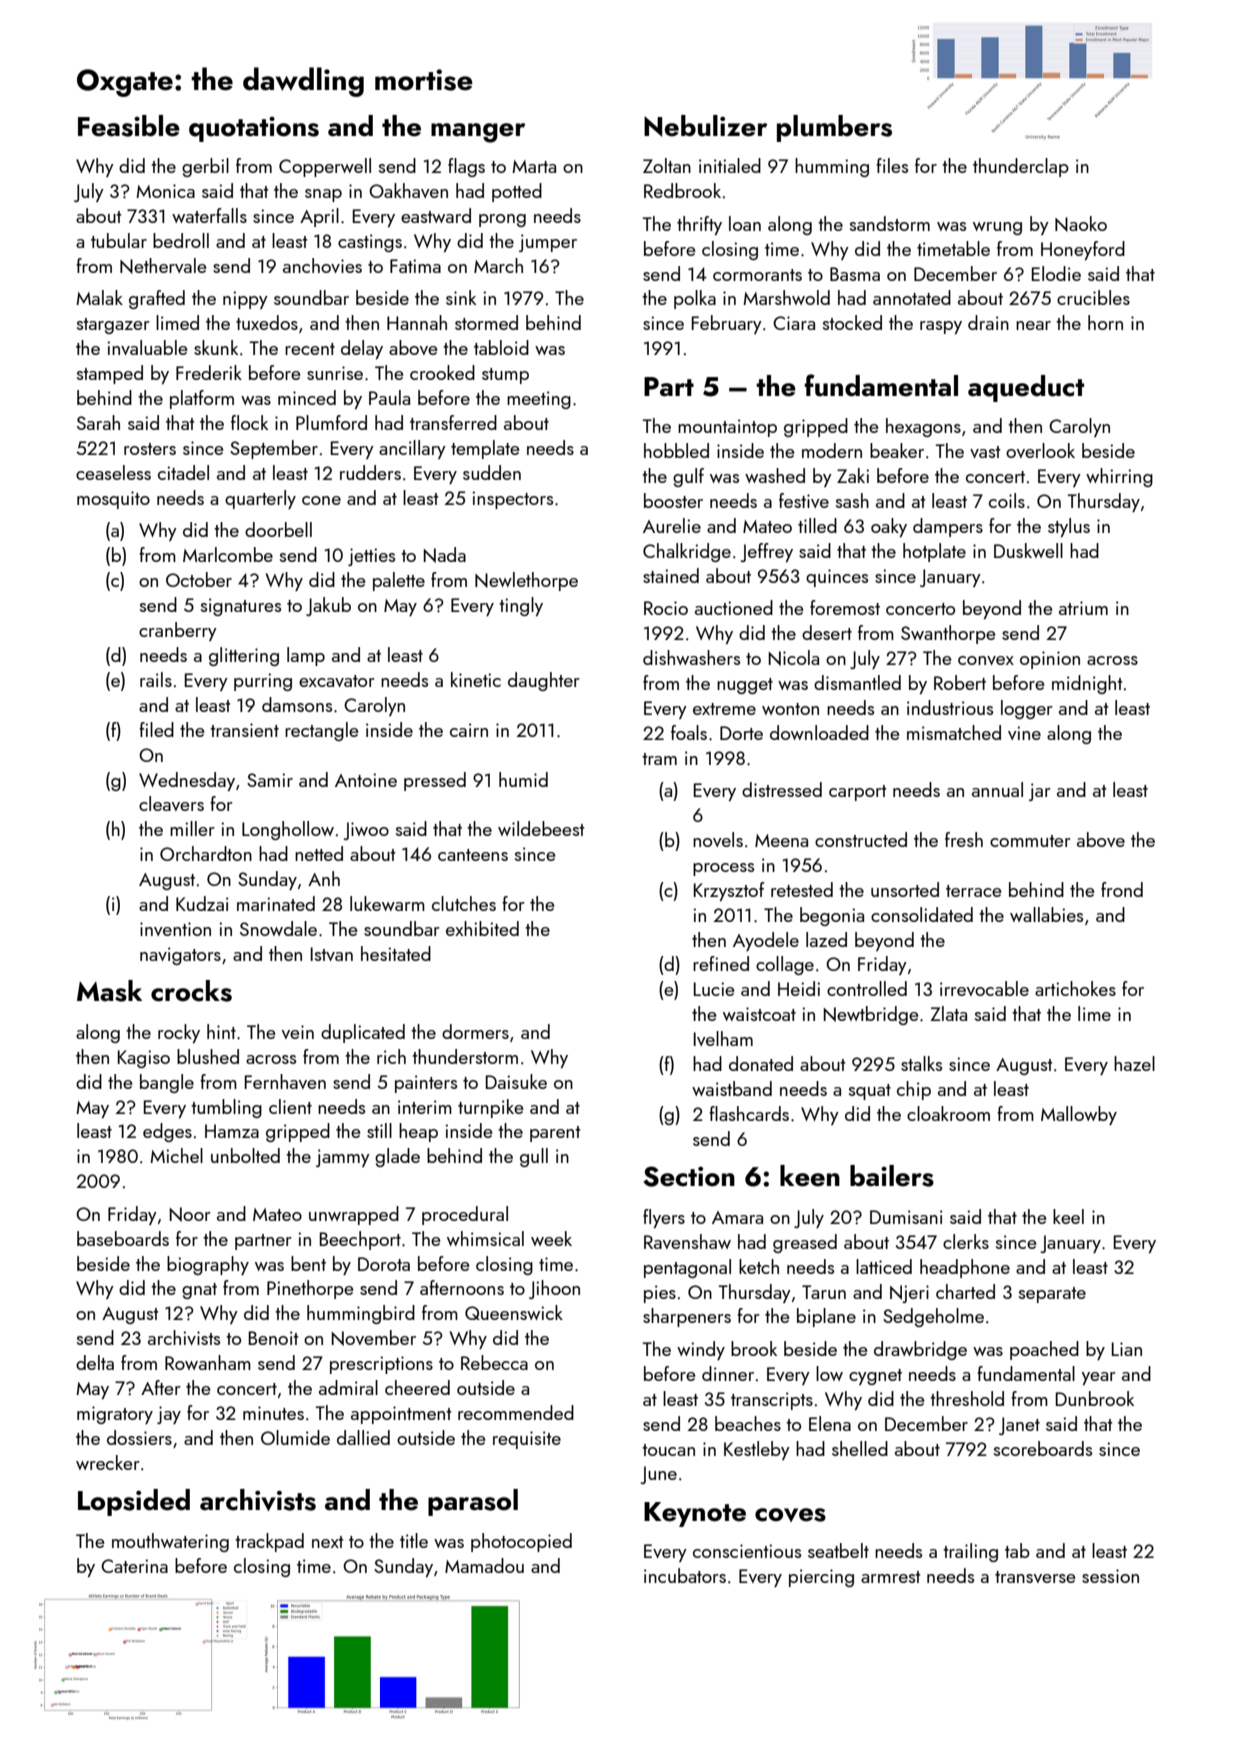 This document has height=1745, width=1234. I want to click on navigators, so click(180, 956).
